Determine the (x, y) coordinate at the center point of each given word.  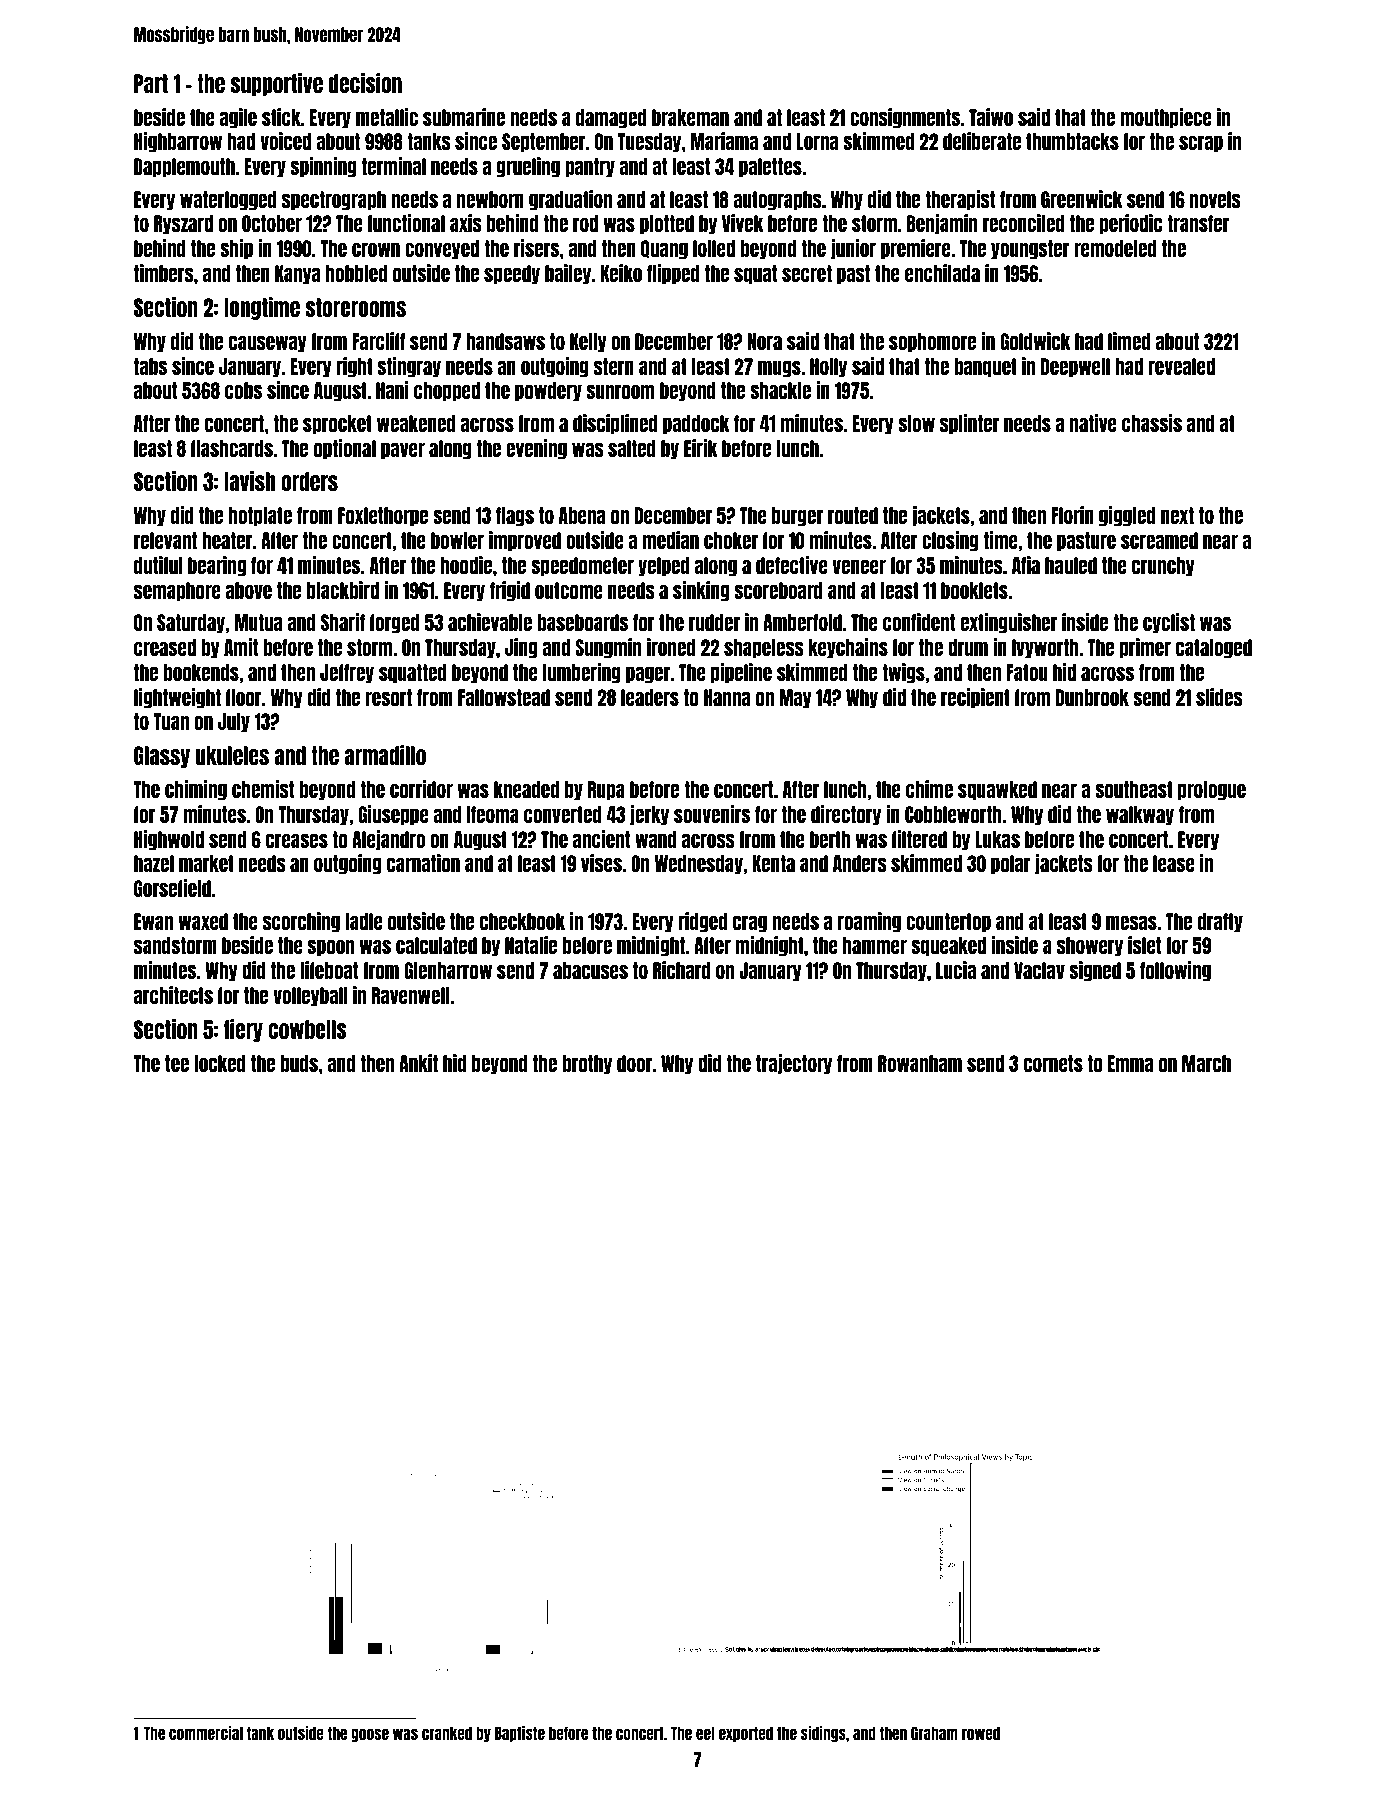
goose (370, 1735)
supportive (276, 84)
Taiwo (991, 117)
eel (705, 1733)
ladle (364, 921)
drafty (1220, 923)
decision (365, 83)
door (634, 1063)
